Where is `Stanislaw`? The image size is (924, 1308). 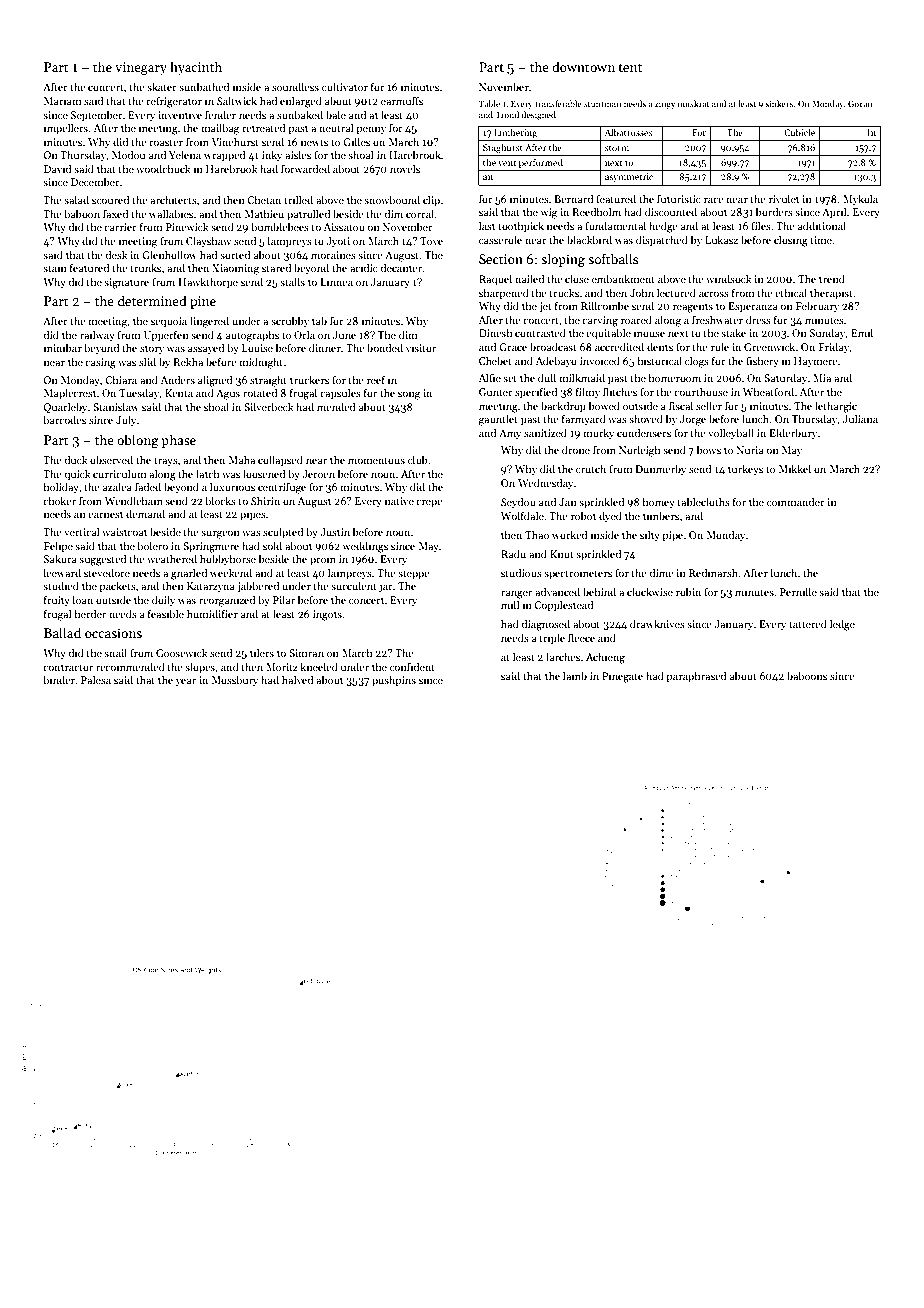 Stanislaw is located at coordinates (116, 406).
